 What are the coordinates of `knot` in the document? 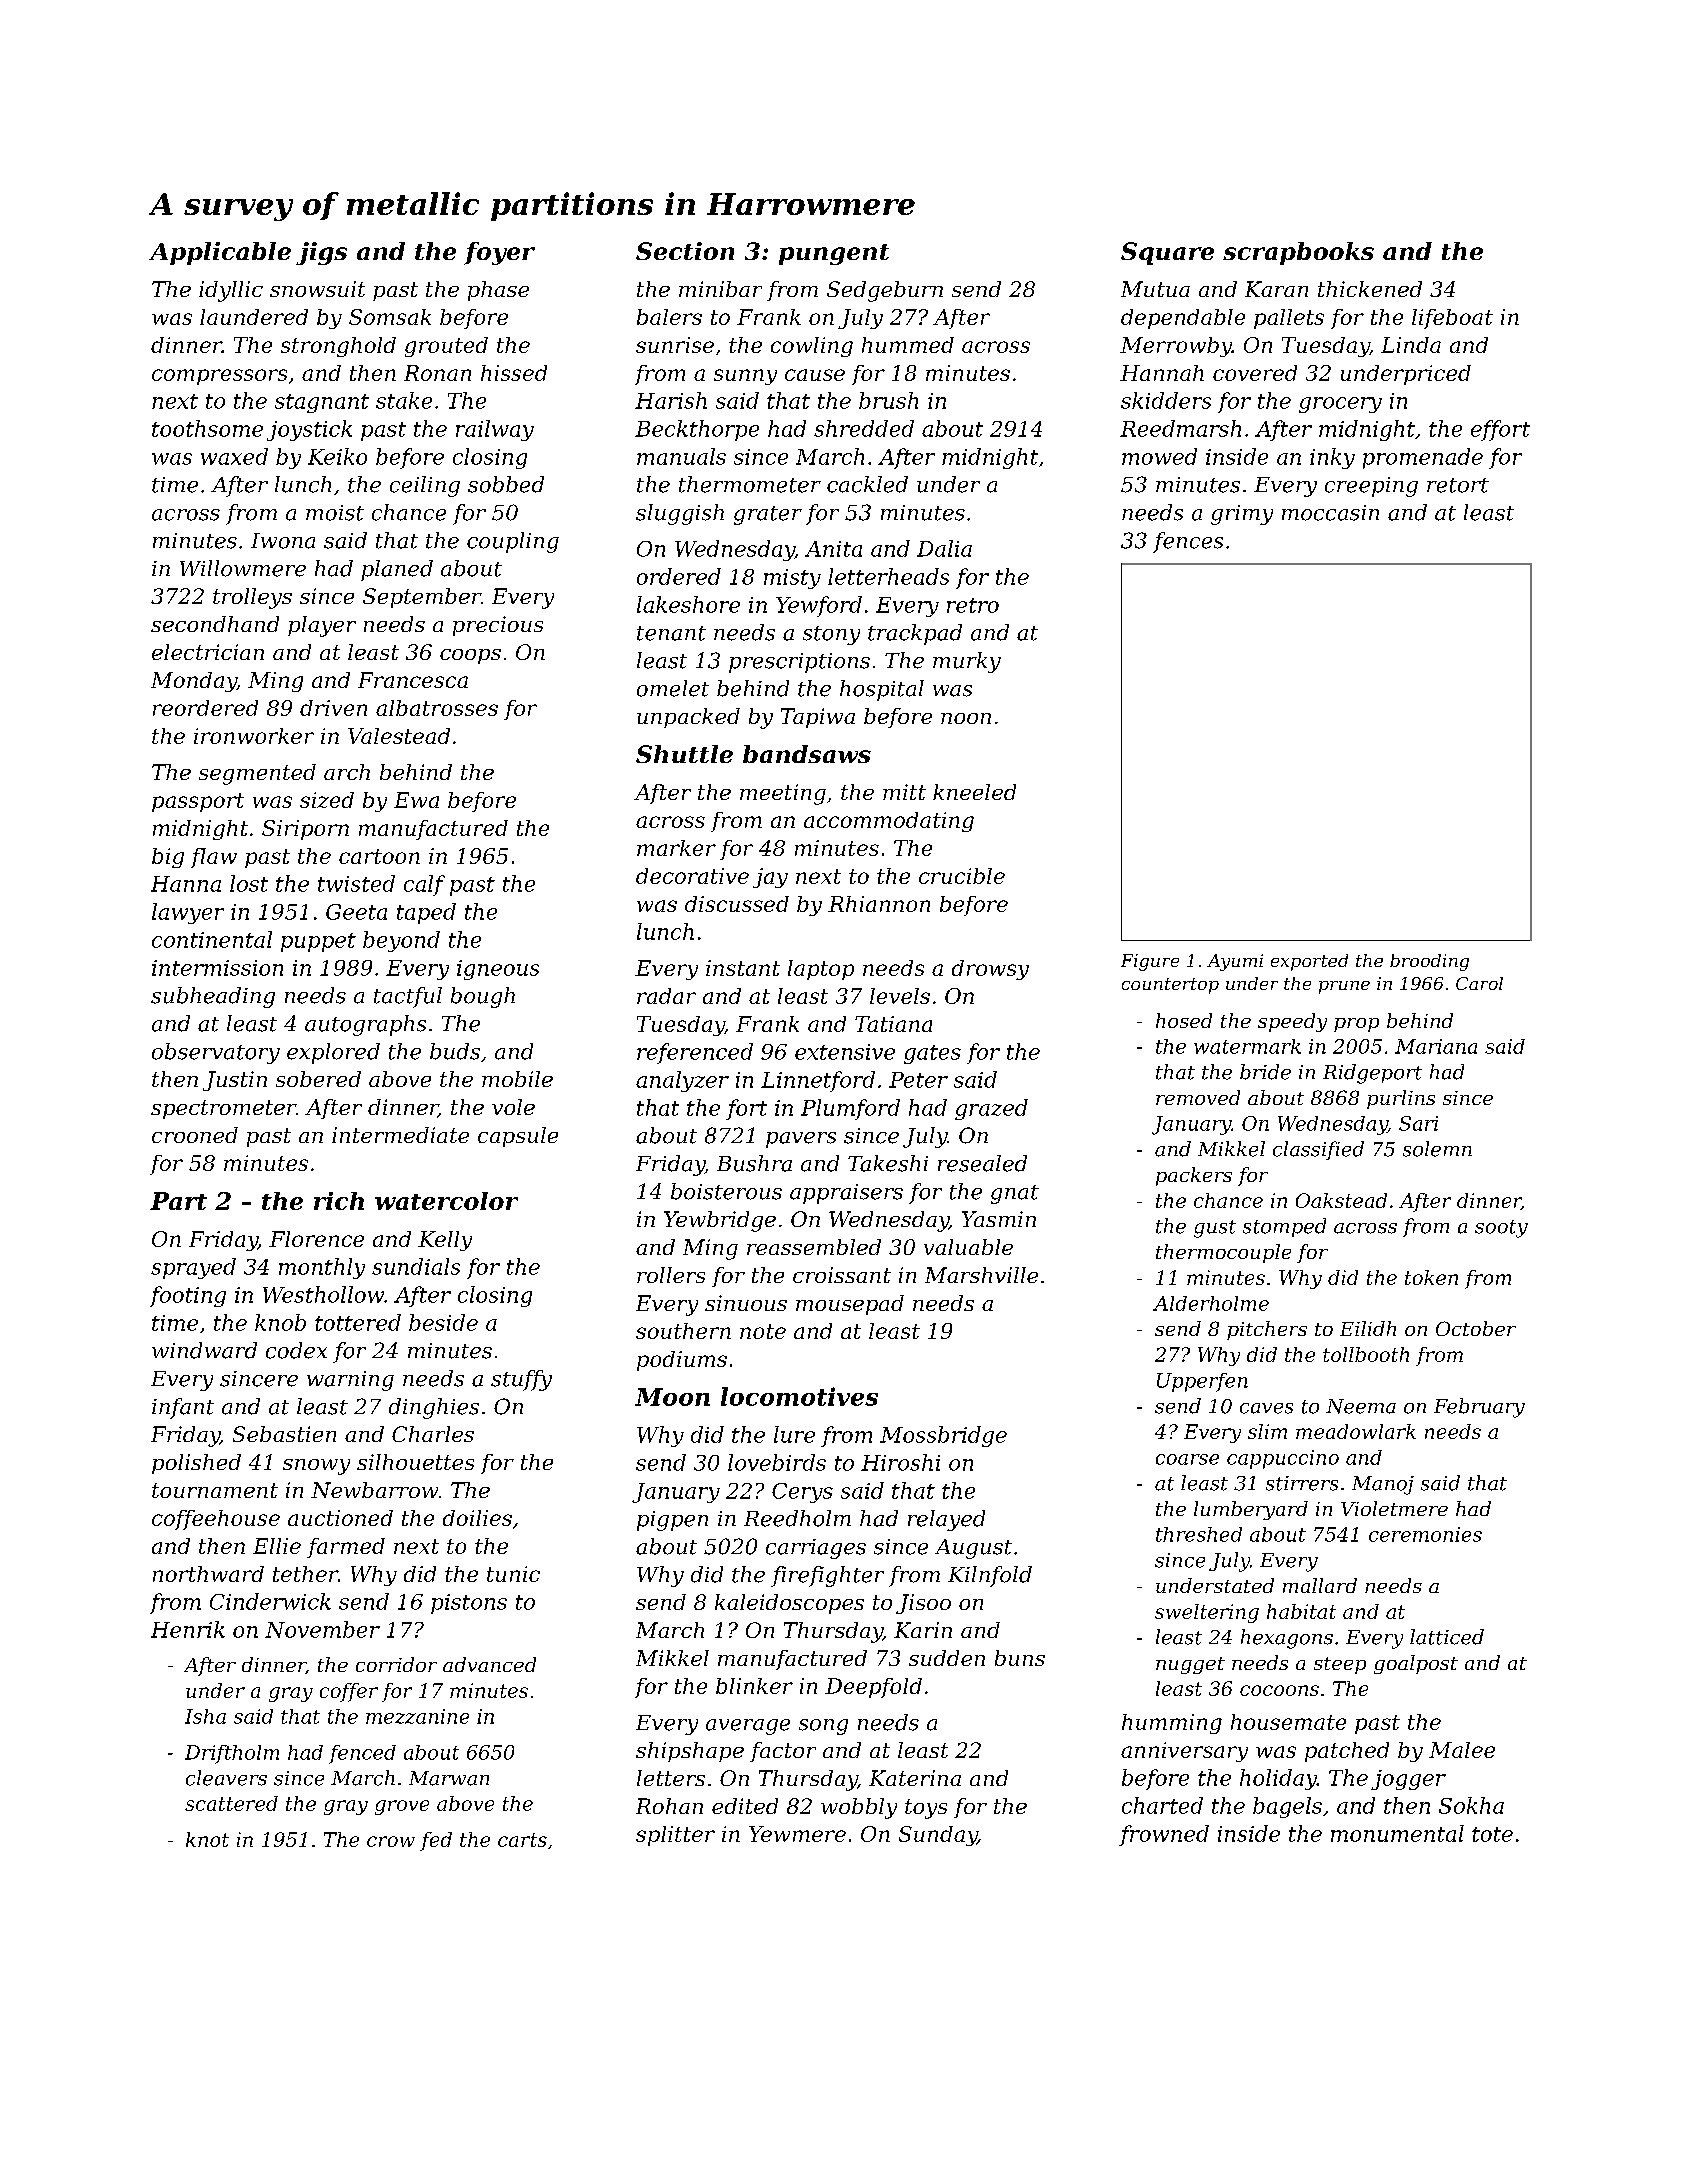 It's located at (207, 1839).
